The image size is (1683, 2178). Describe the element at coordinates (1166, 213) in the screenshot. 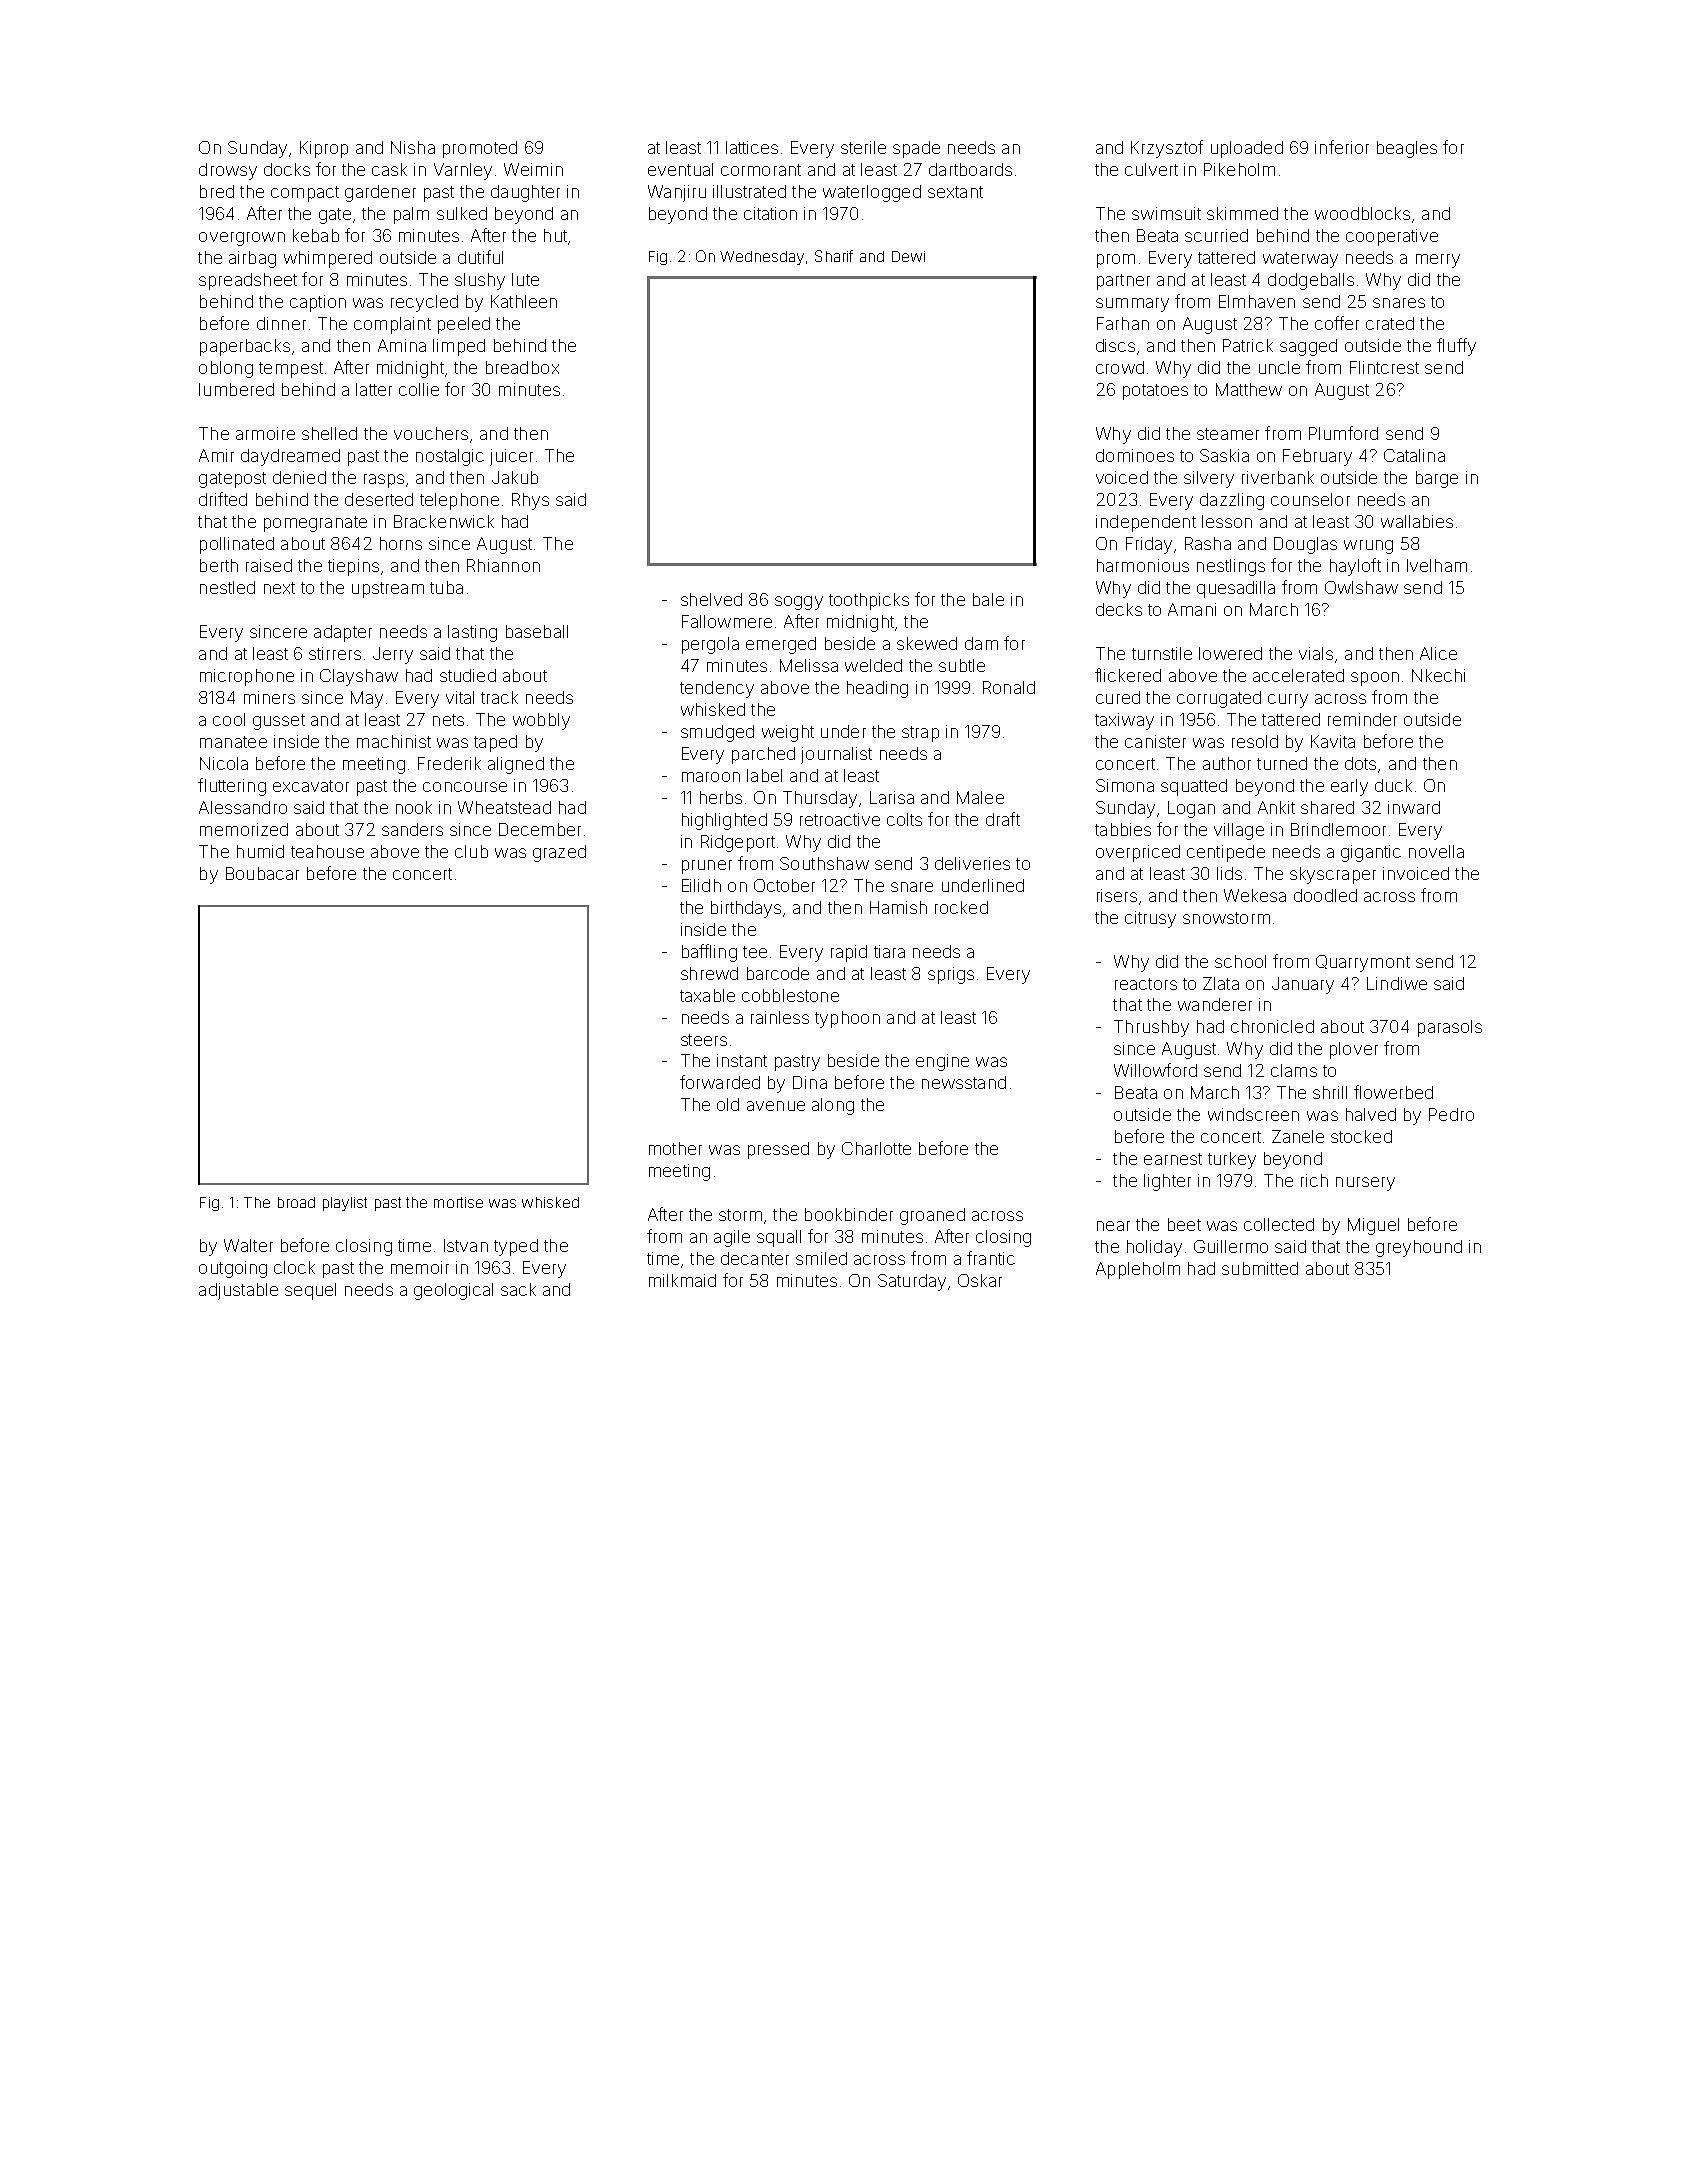

I see `swimsuit` at that location.
